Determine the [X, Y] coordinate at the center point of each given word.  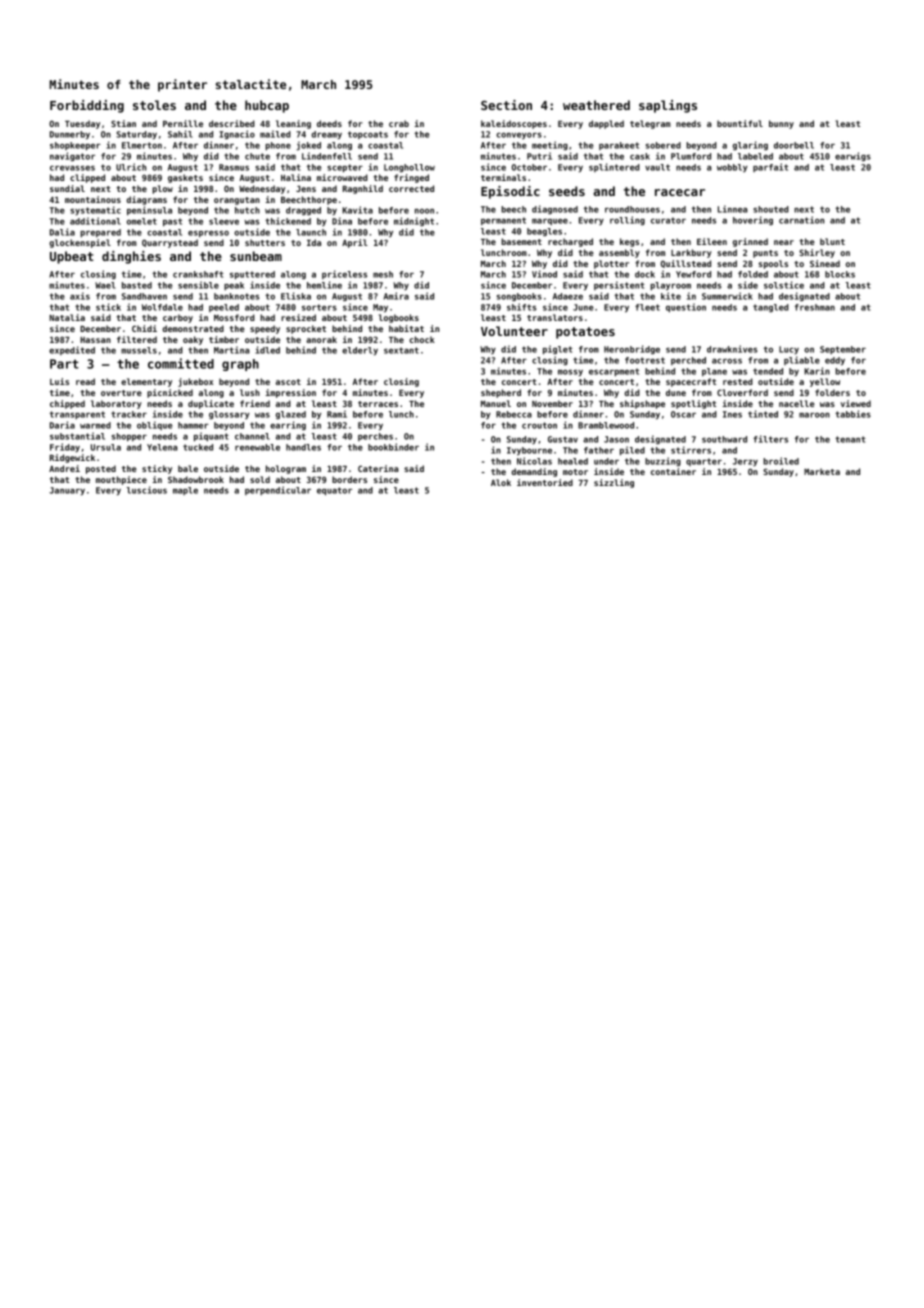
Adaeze [568, 296]
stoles [154, 105]
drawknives [732, 349]
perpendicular [278, 490]
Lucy [789, 350]
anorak [321, 339]
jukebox [195, 382]
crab [399, 123]
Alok [501, 482]
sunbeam [256, 256]
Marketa [822, 471]
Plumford [691, 156]
